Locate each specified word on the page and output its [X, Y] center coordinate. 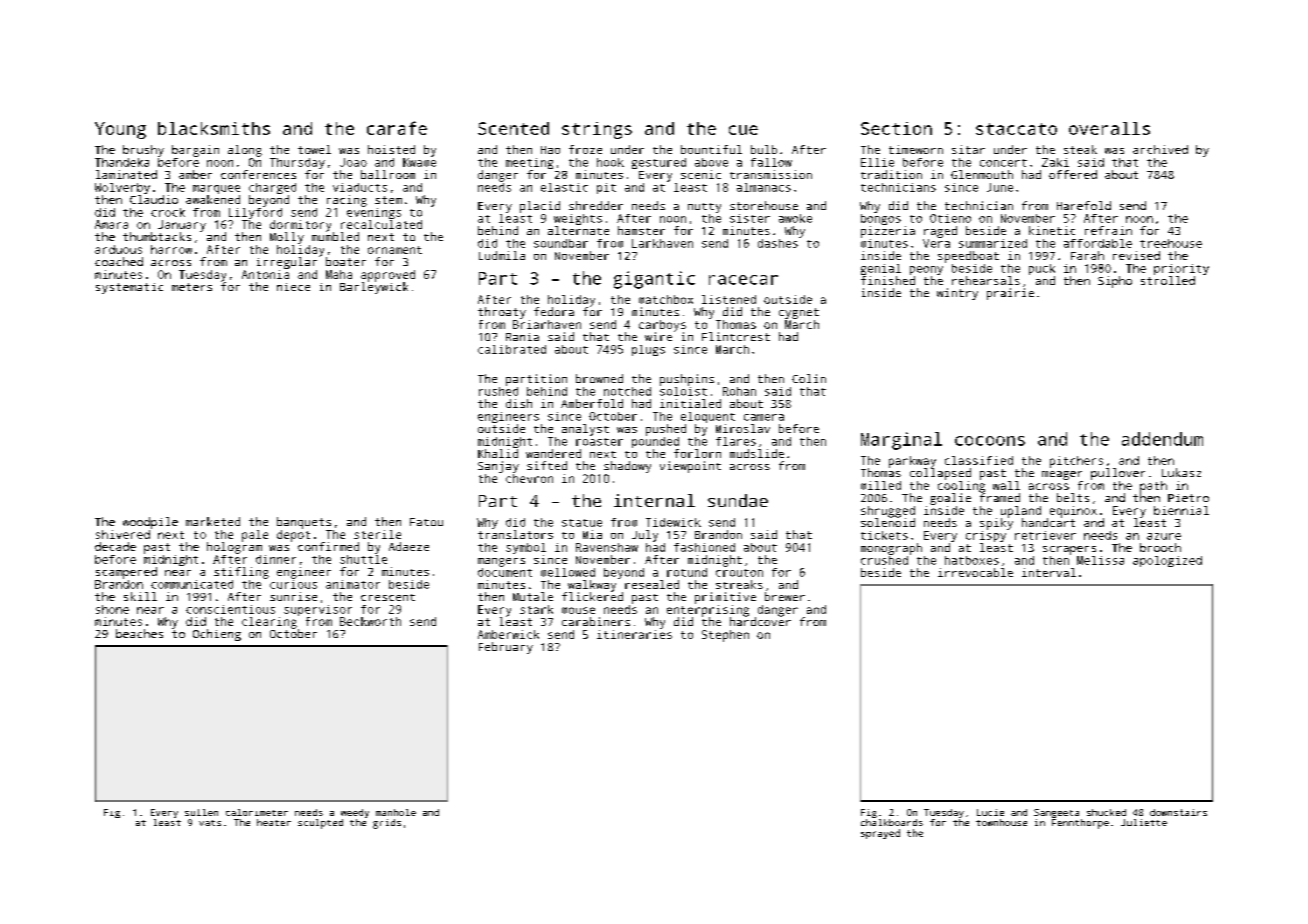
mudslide [757, 453]
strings [597, 130]
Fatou [426, 522]
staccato [1016, 129]
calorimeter [257, 812]
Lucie [990, 812]
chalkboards [892, 822]
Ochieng [217, 635]
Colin [809, 378]
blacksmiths [214, 128]
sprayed [880, 834]
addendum [1162, 439]
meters [192, 287]
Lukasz [1181, 472]
